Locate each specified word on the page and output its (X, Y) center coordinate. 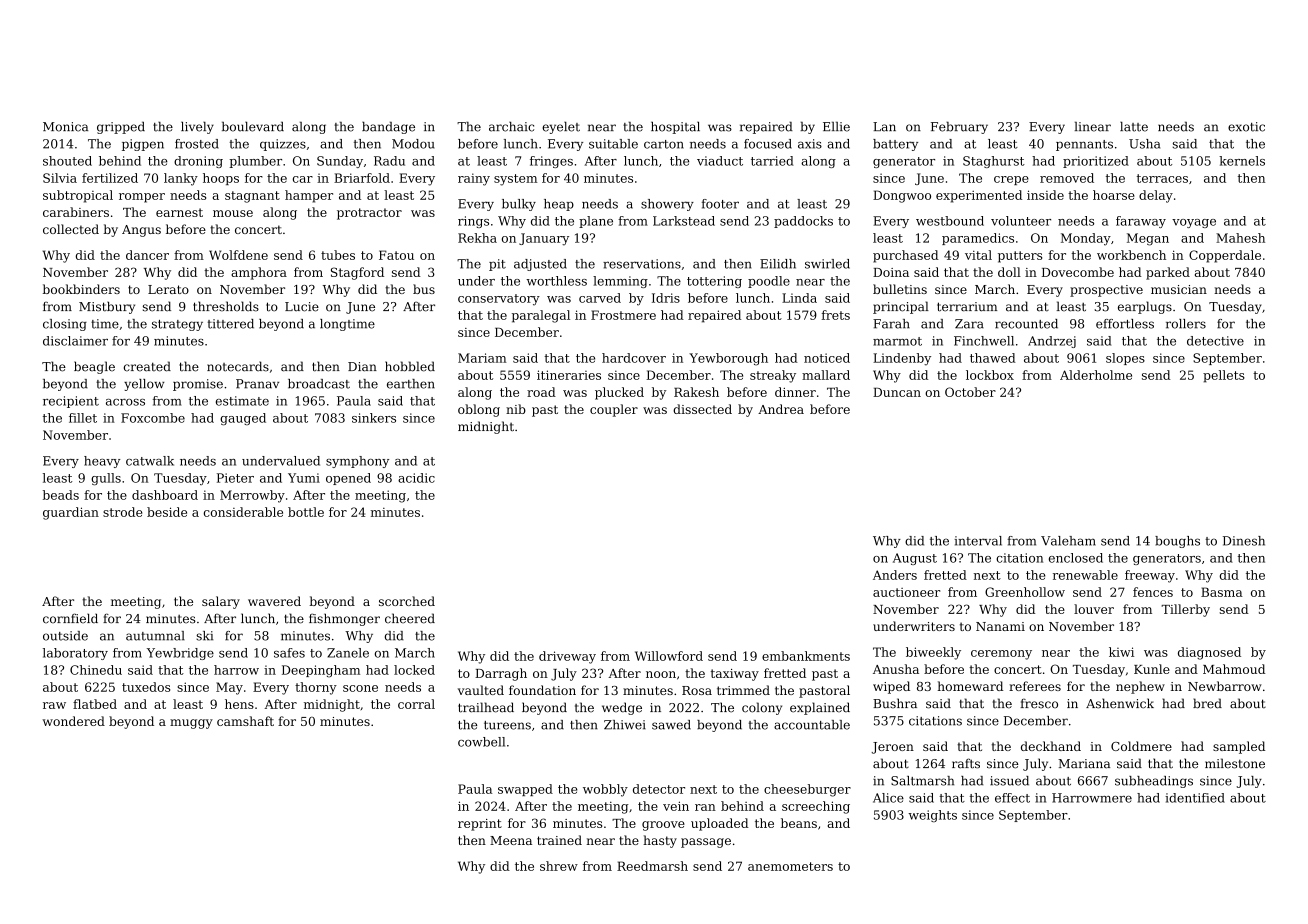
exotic (1246, 127)
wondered (74, 721)
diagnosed (1209, 653)
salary (221, 602)
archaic (511, 127)
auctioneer (906, 592)
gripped (121, 128)
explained (820, 708)
